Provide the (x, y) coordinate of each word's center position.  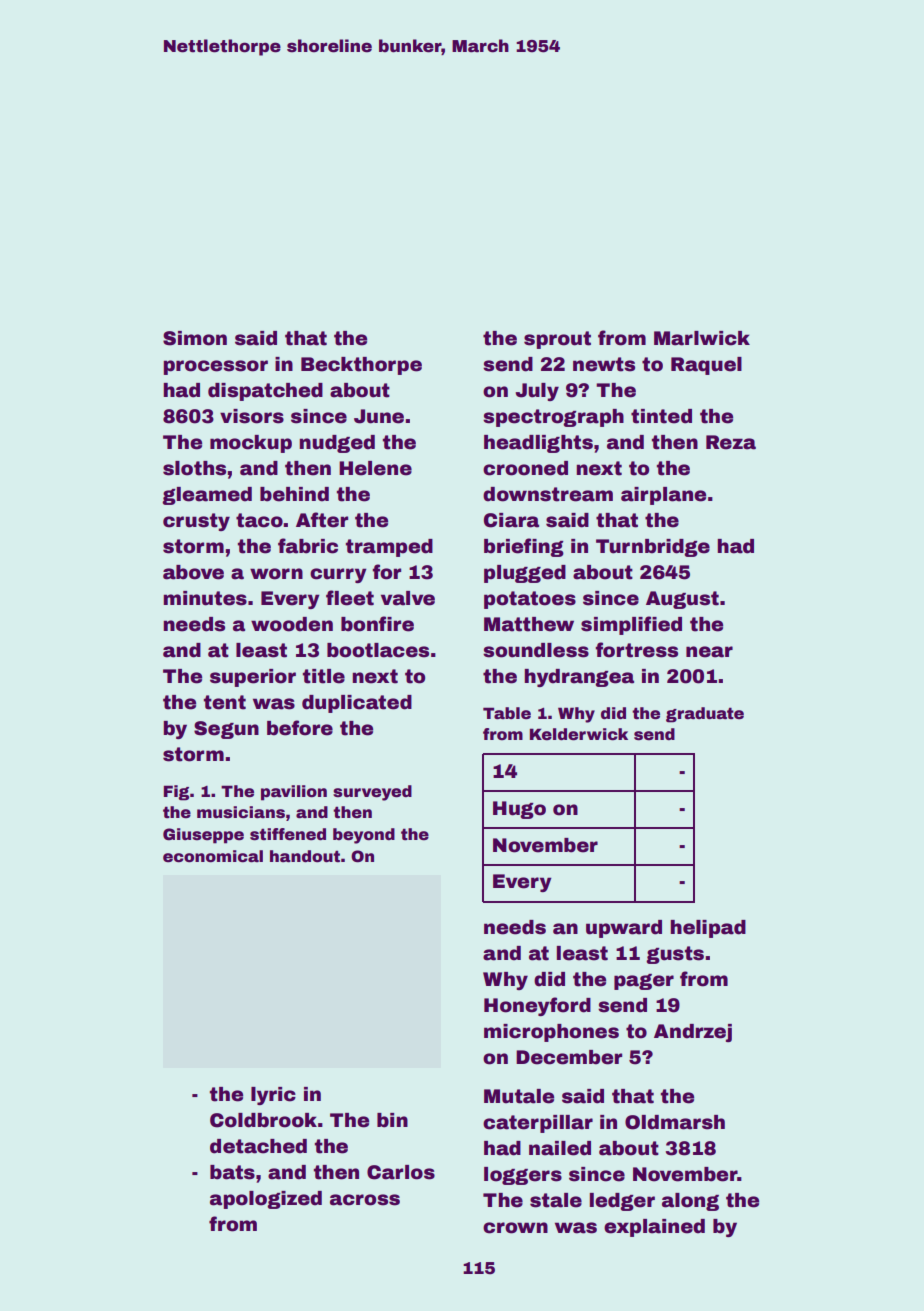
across (365, 1200)
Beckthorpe (361, 366)
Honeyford (537, 1006)
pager (644, 982)
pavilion (294, 793)
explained (654, 1228)
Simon (195, 338)
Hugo (519, 810)
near (709, 652)
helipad (708, 929)
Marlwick (702, 338)
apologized (266, 1200)
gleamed (207, 496)
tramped (389, 548)
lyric (273, 1096)
